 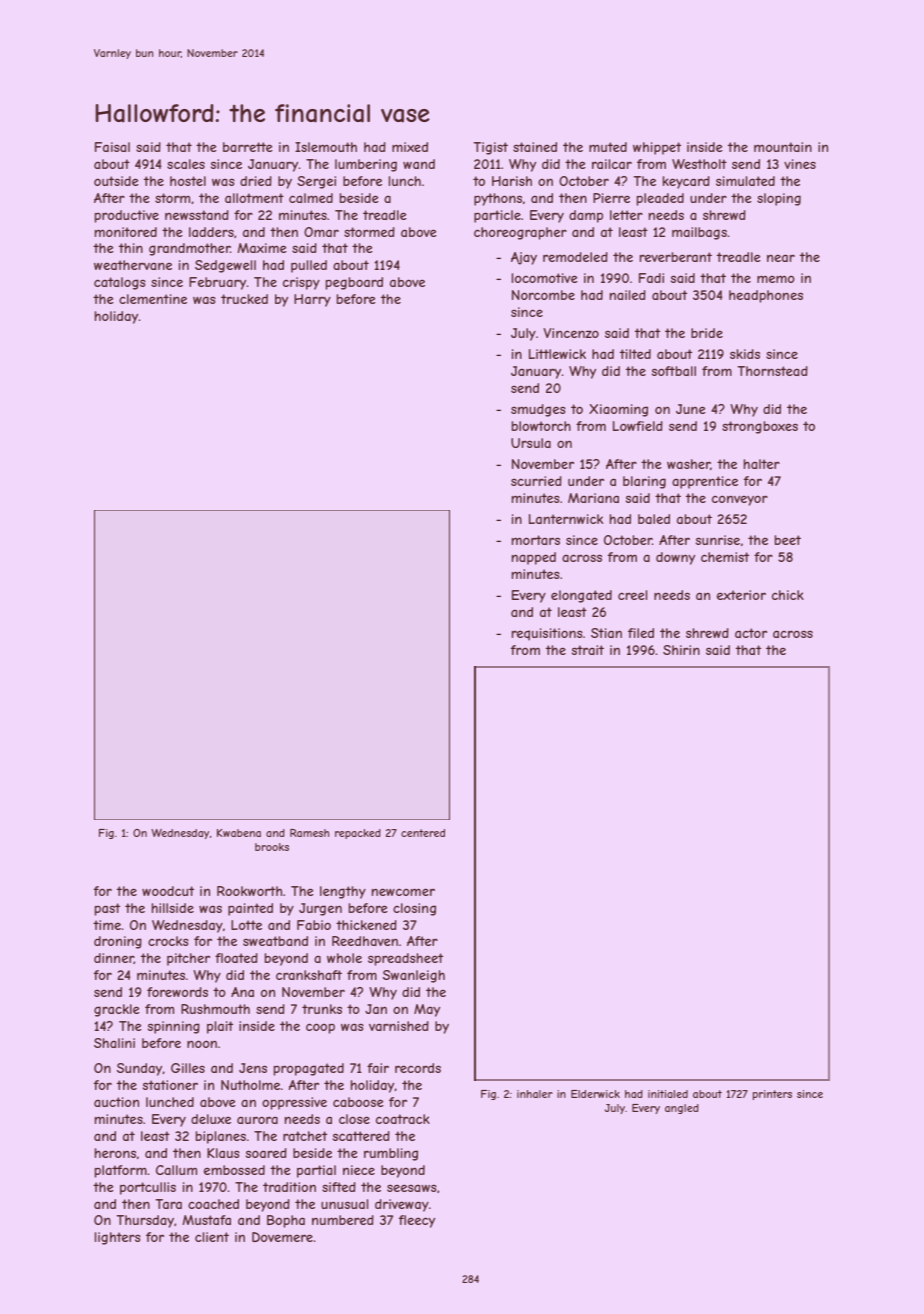 I want to click on barrette, so click(x=248, y=147).
